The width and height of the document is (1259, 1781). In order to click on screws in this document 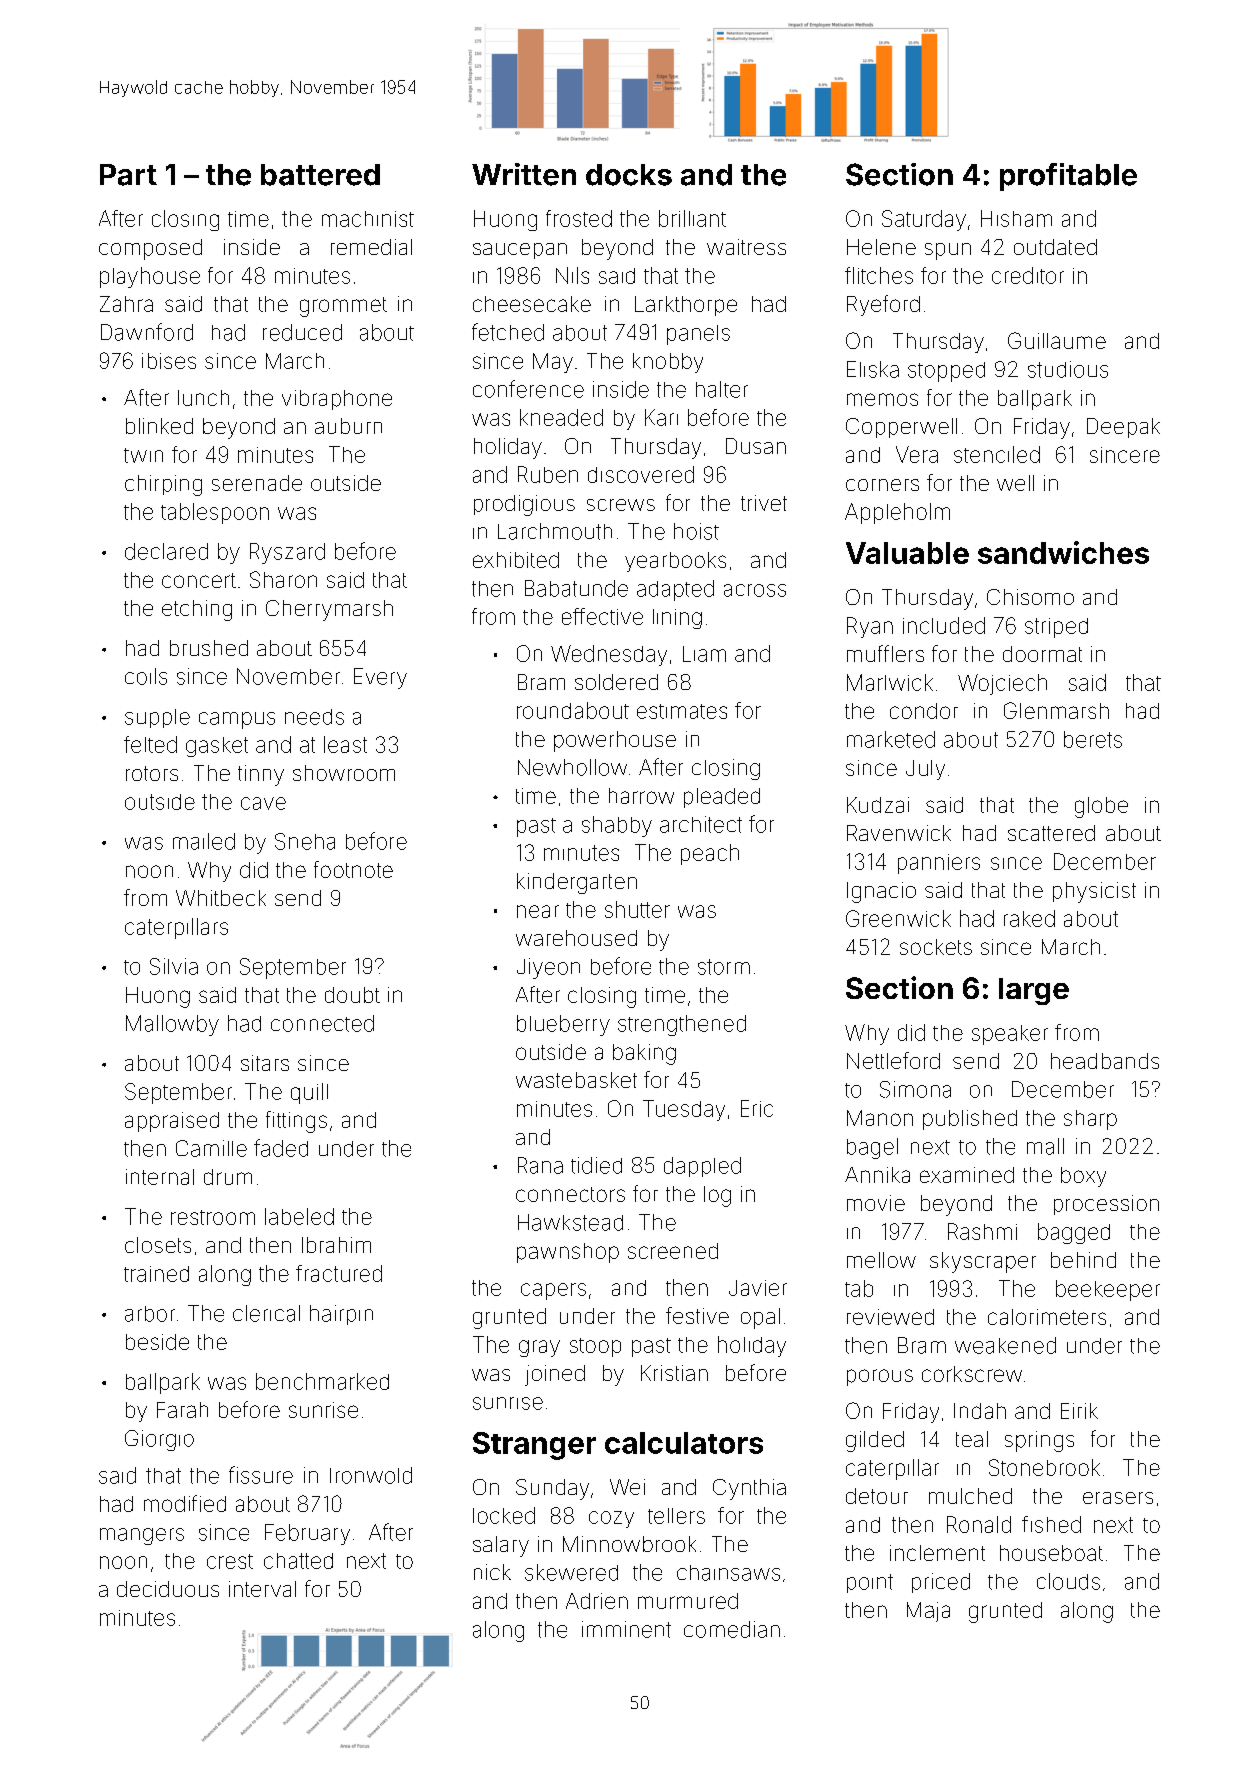, I will do `click(621, 505)`.
